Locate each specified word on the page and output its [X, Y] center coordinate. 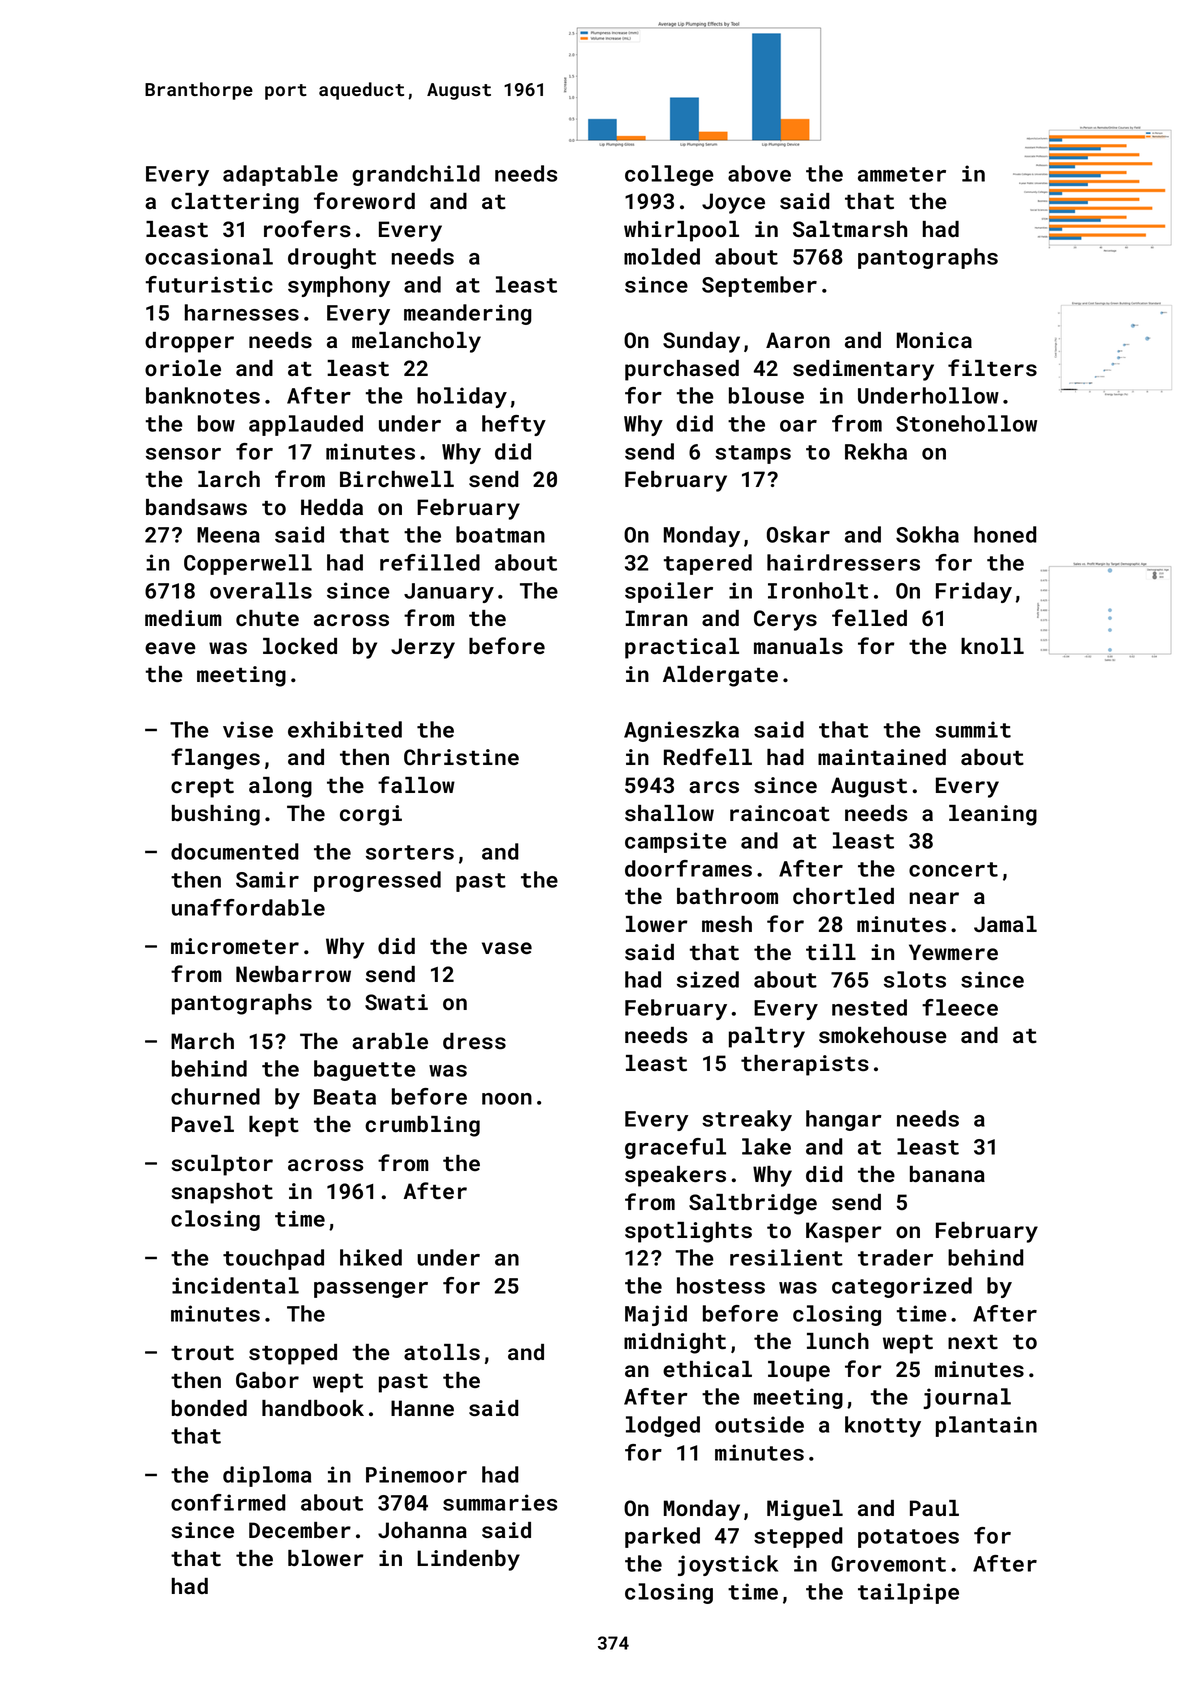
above [759, 173]
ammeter [902, 174]
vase [507, 948]
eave [170, 648]
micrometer [235, 946]
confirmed [228, 1502]
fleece [960, 1007]
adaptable [280, 175]
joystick [728, 1565]
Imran [656, 618]
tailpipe [908, 1593]
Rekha [876, 451]
